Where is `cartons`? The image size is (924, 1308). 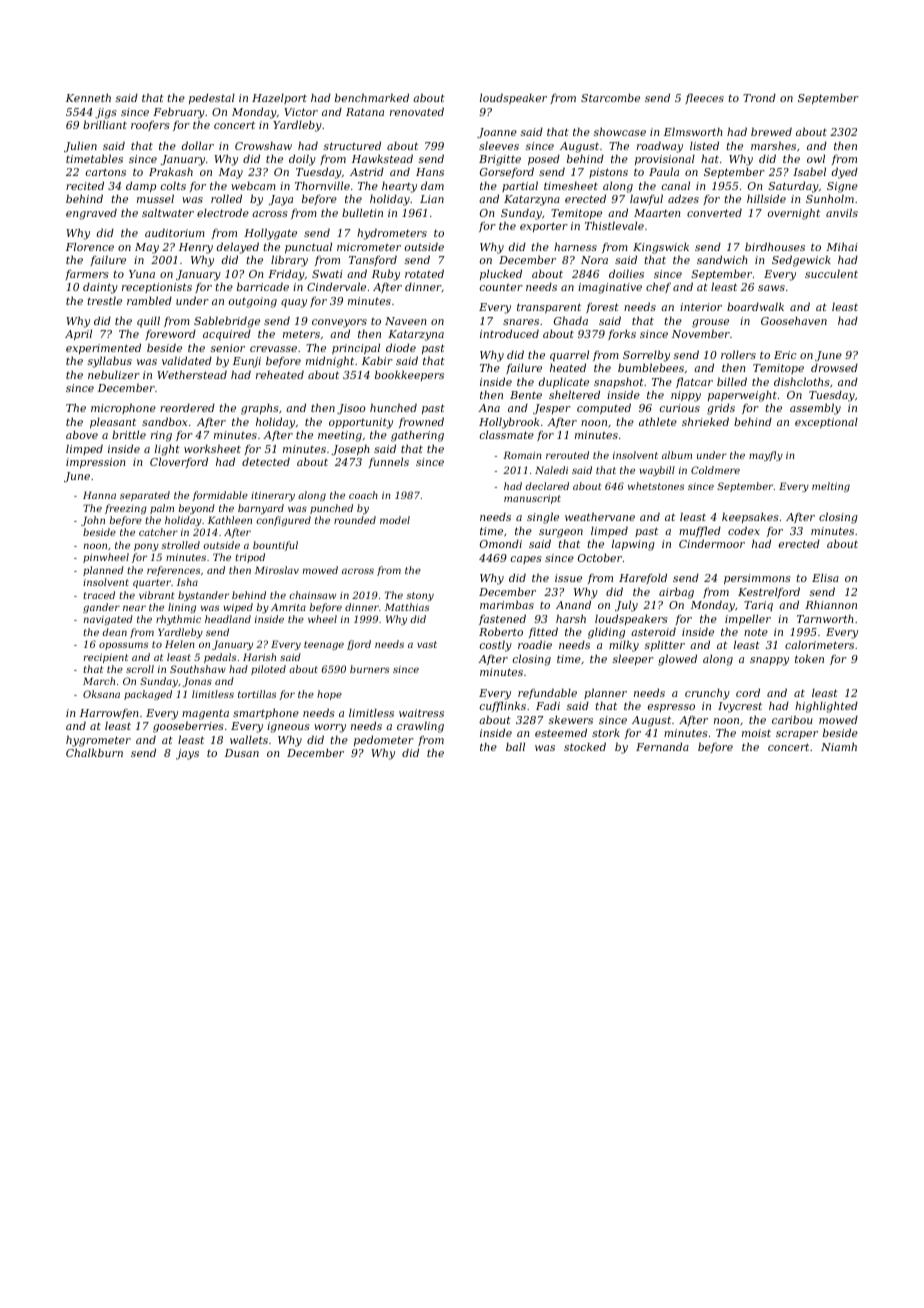
cartons is located at coordinates (106, 172).
